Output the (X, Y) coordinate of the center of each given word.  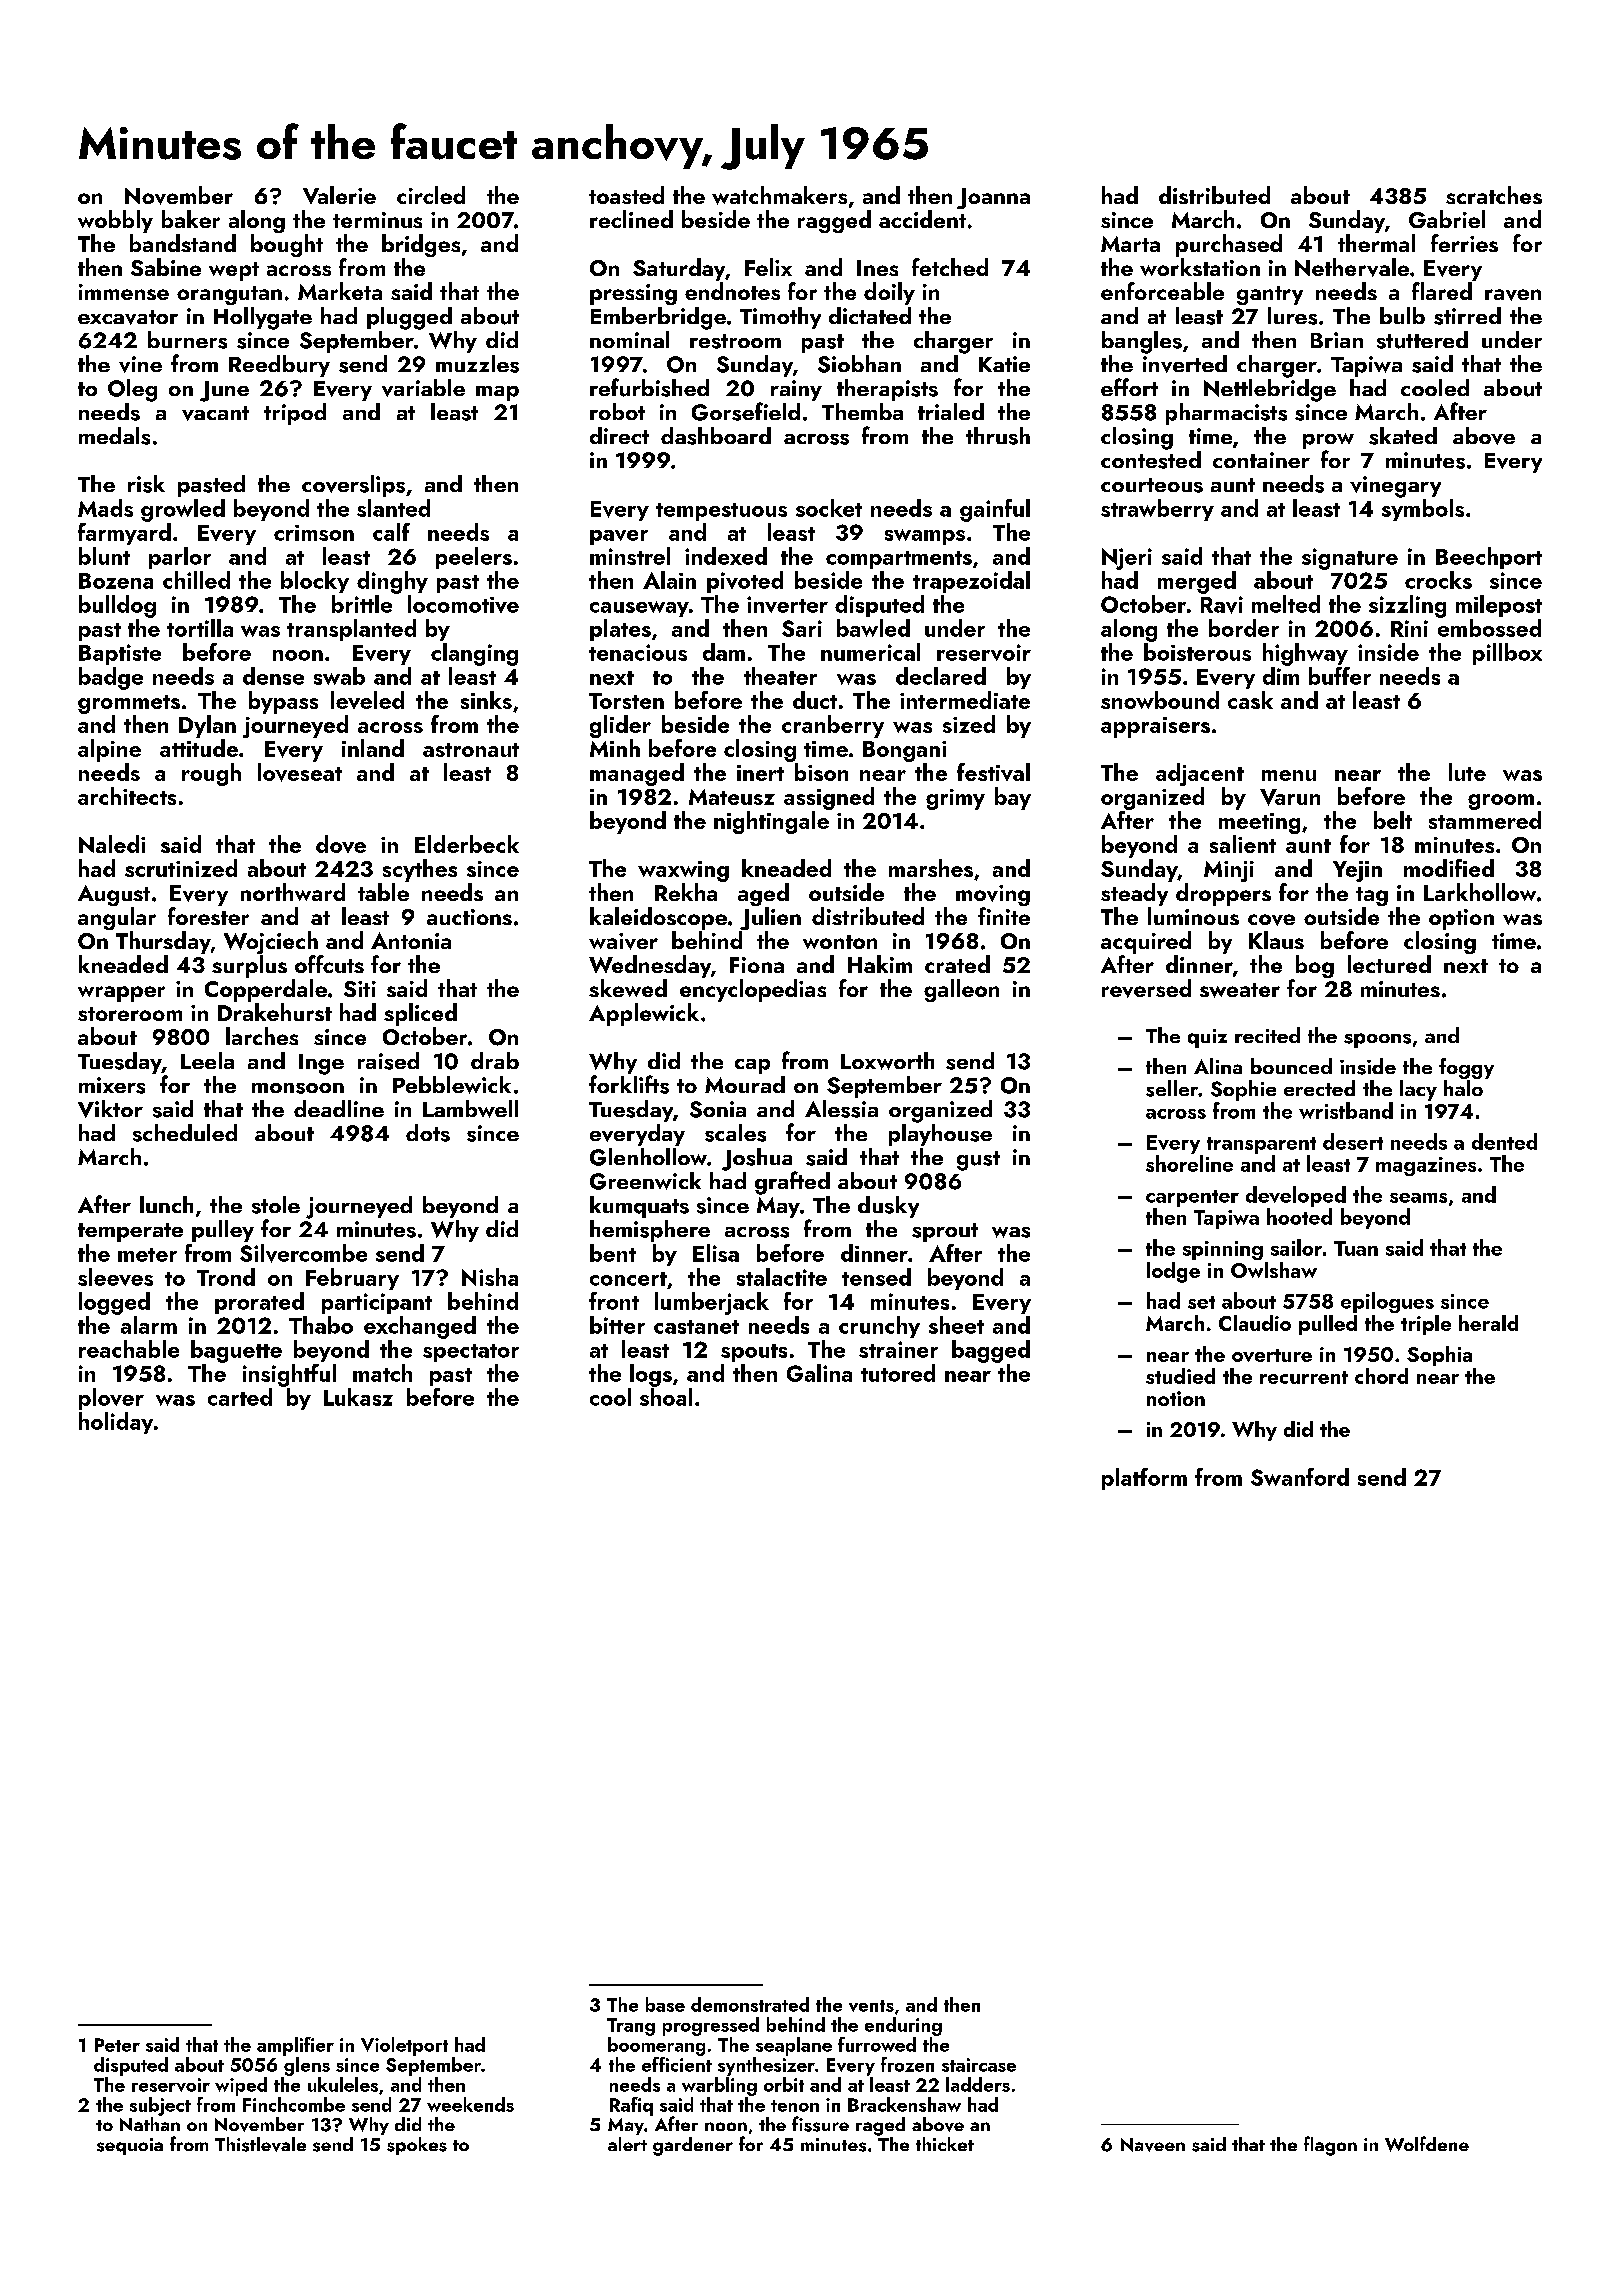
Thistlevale (260, 2144)
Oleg (132, 390)
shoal (666, 1397)
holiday (116, 1423)
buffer (1340, 676)
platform (1144, 1479)
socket (829, 508)
